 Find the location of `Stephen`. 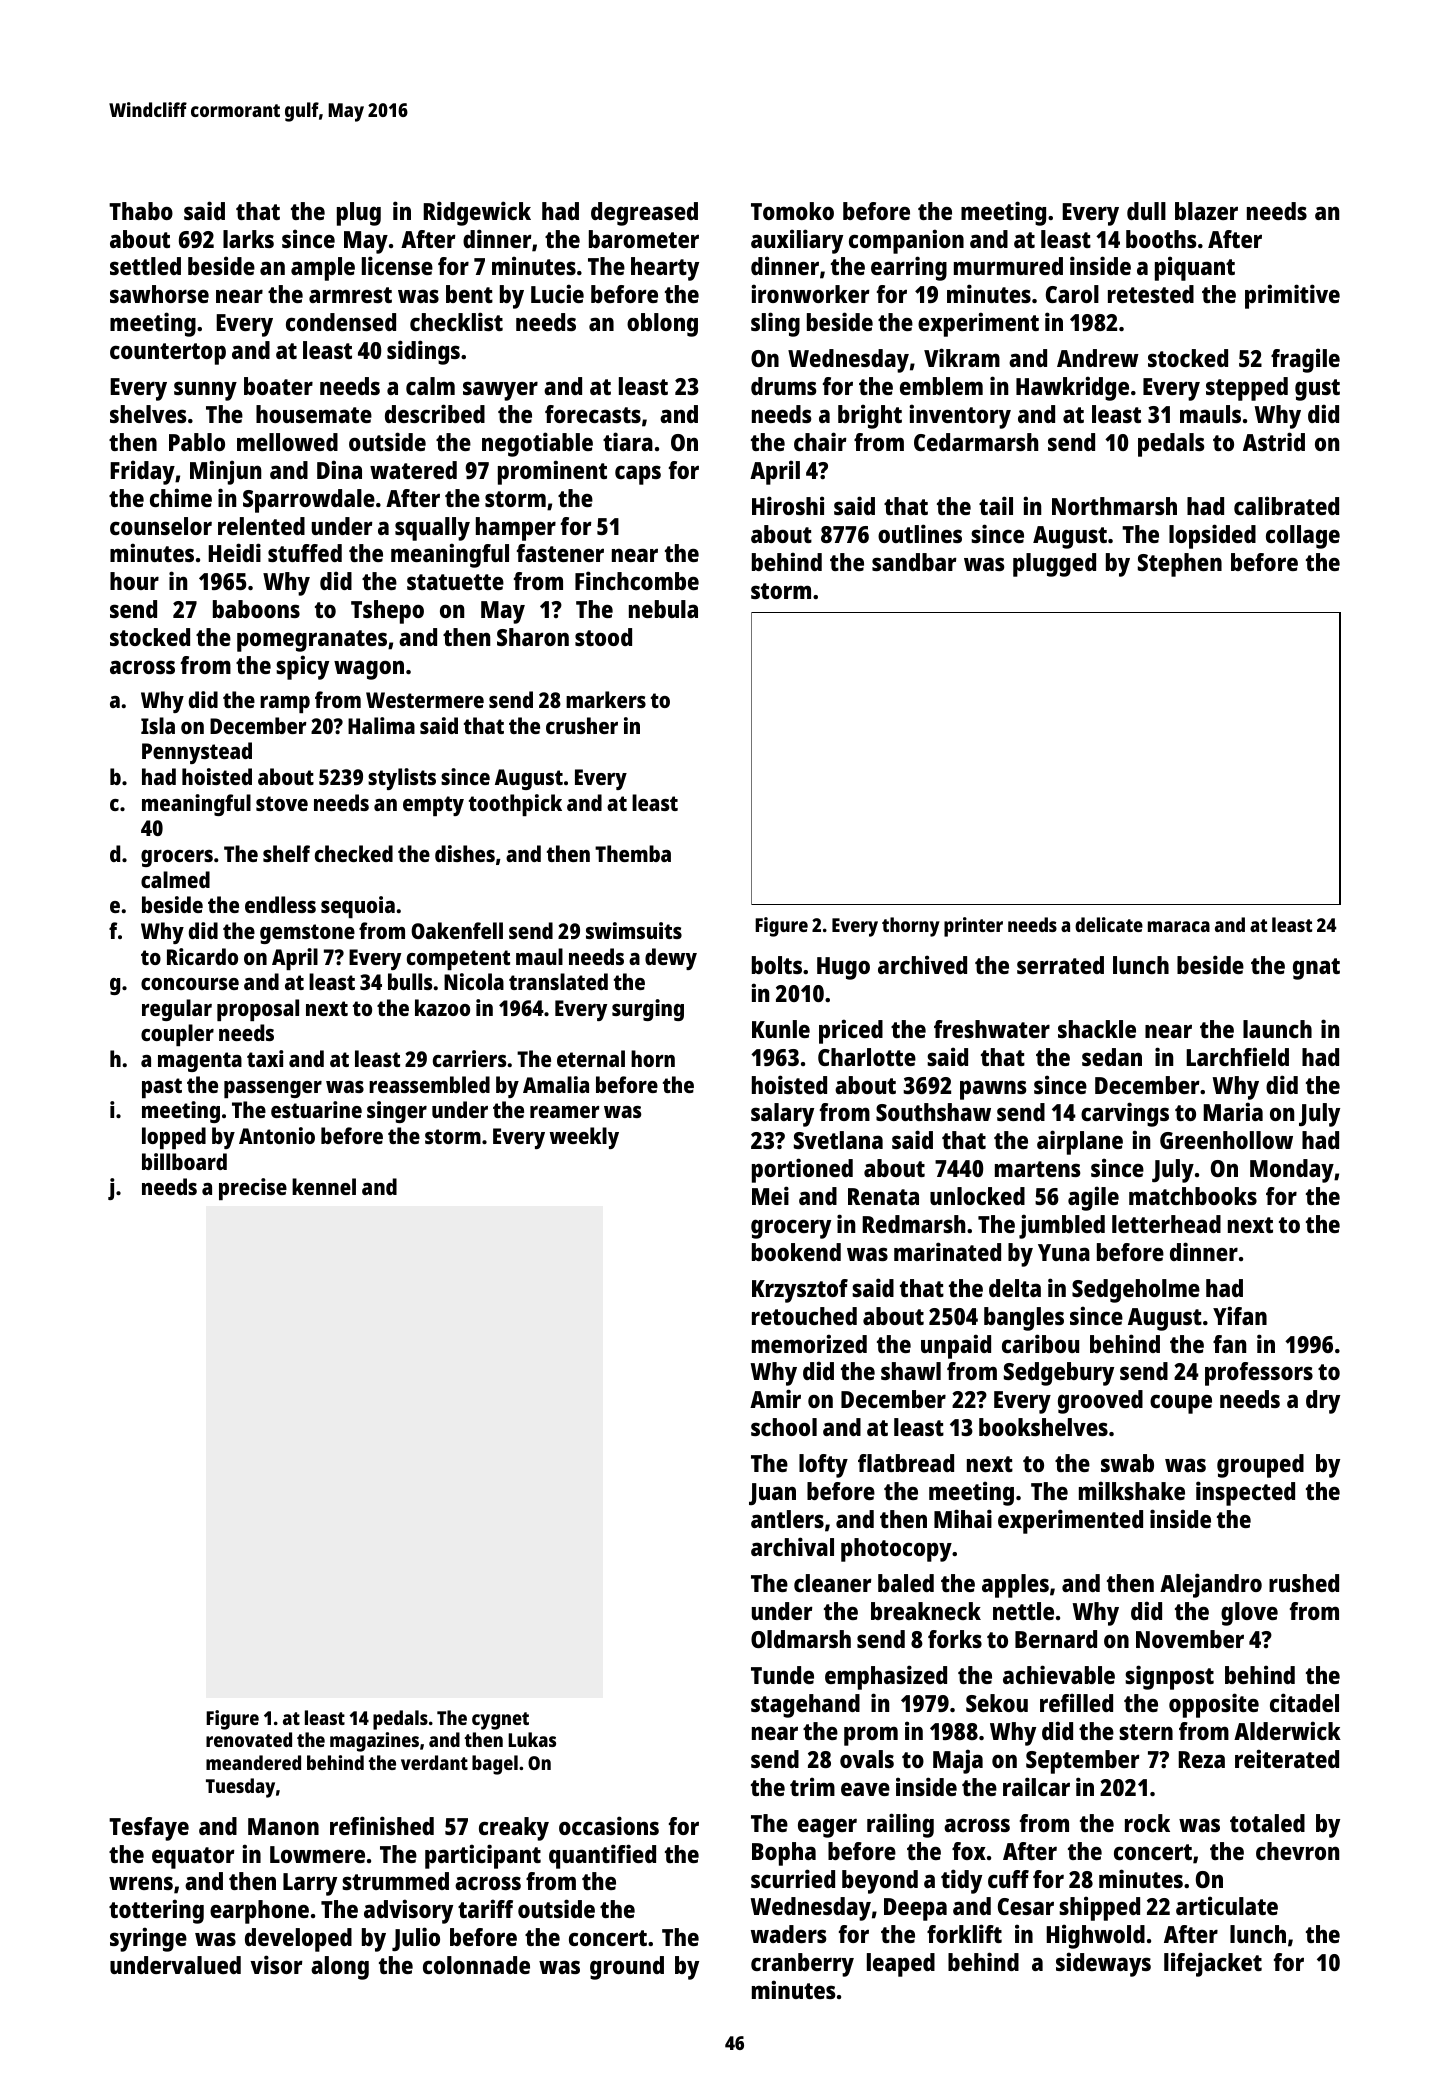

Stephen is located at coordinates (1180, 565).
